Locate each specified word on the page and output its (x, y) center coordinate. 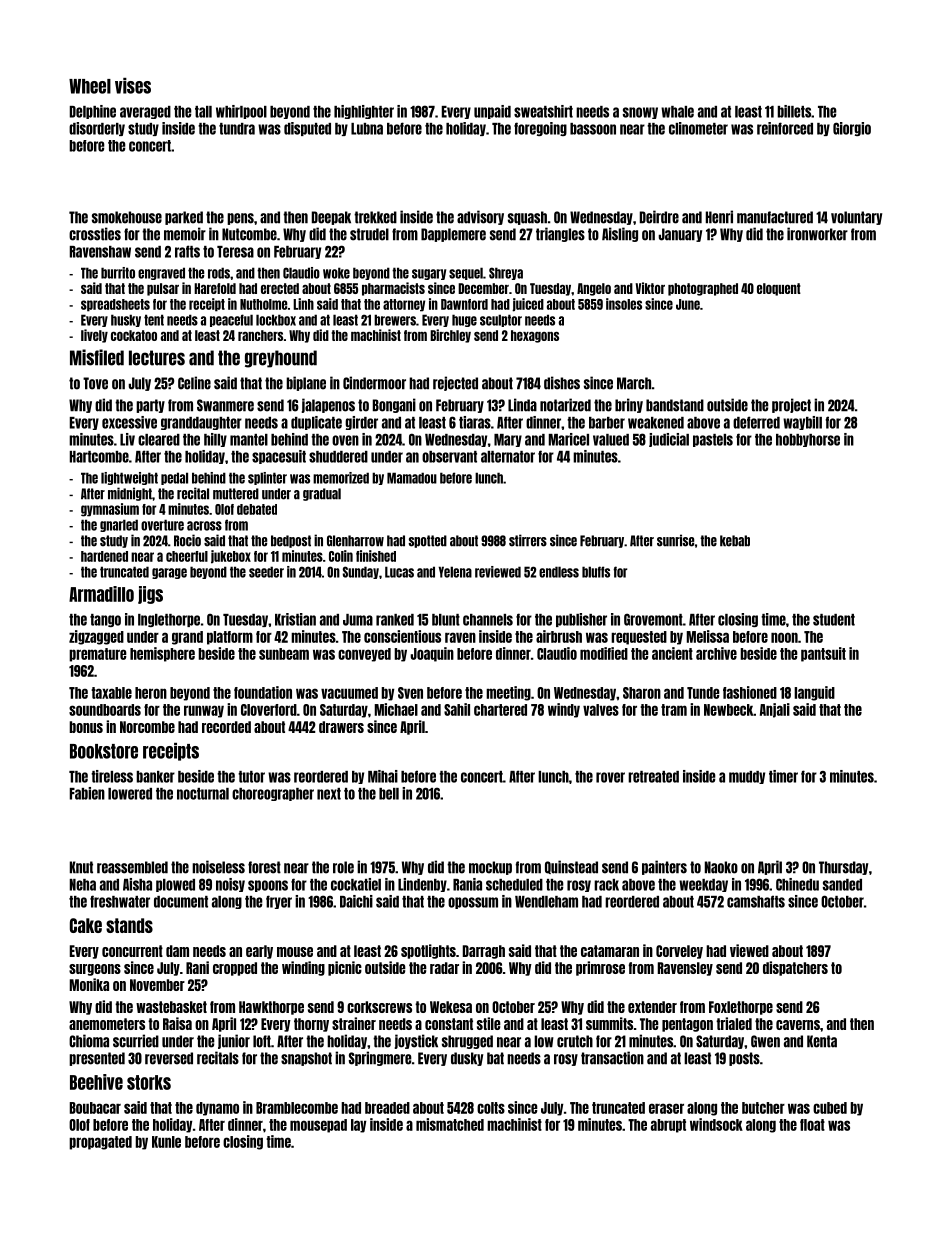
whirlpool (241, 112)
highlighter (364, 112)
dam (177, 951)
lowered (130, 794)
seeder (266, 572)
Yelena (455, 572)
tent (154, 320)
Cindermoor (374, 383)
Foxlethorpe (741, 1008)
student (834, 620)
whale (677, 112)
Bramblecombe (297, 1108)
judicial (669, 440)
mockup (490, 868)
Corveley (679, 952)
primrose (600, 968)
